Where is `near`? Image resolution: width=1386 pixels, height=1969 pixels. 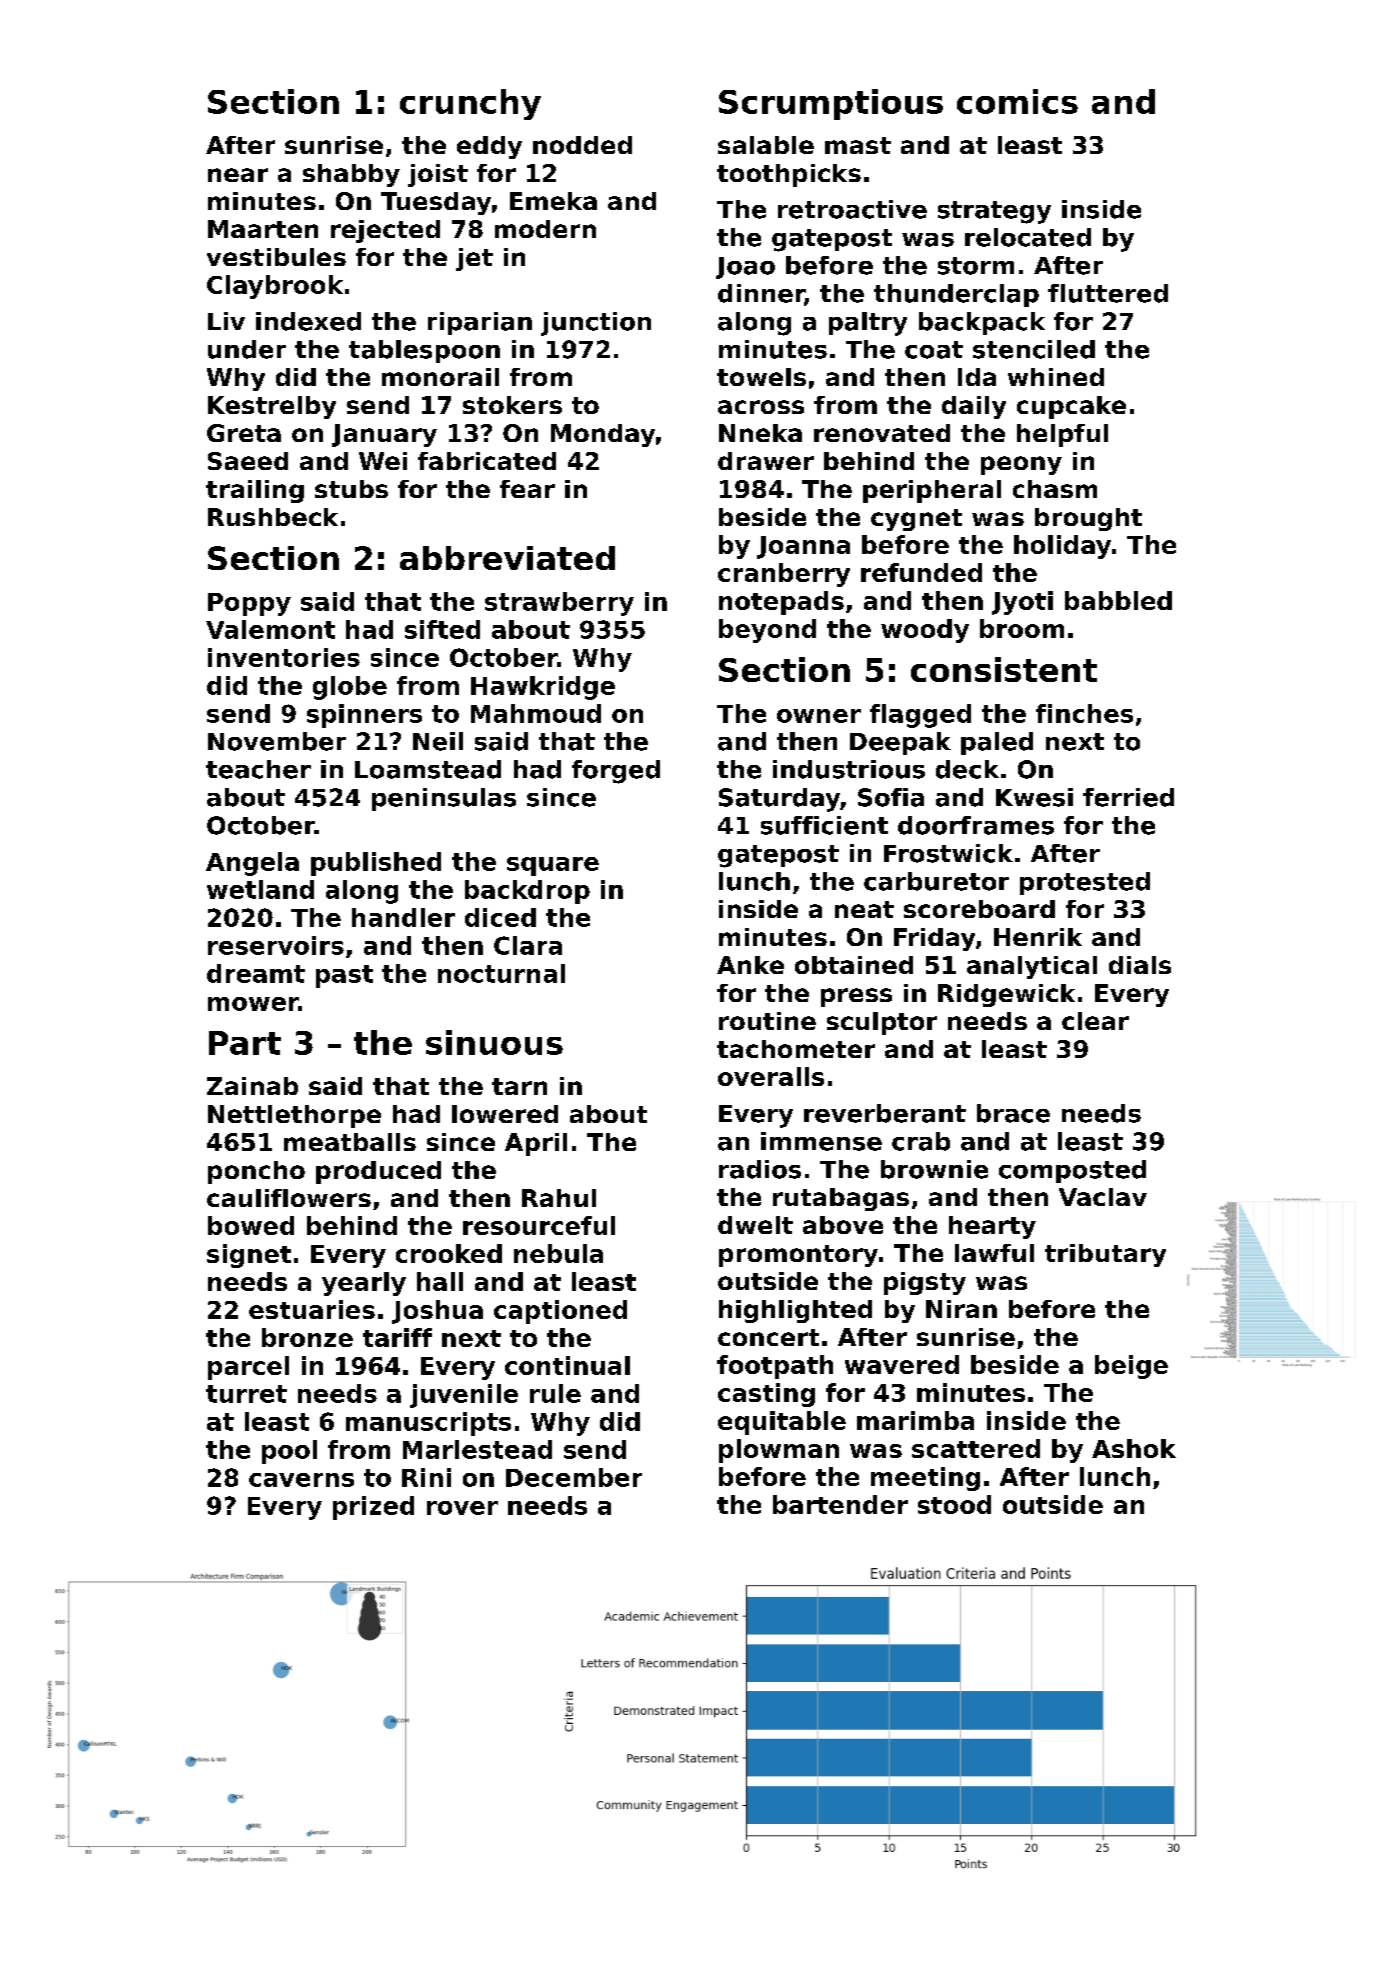 near is located at coordinates (238, 175).
